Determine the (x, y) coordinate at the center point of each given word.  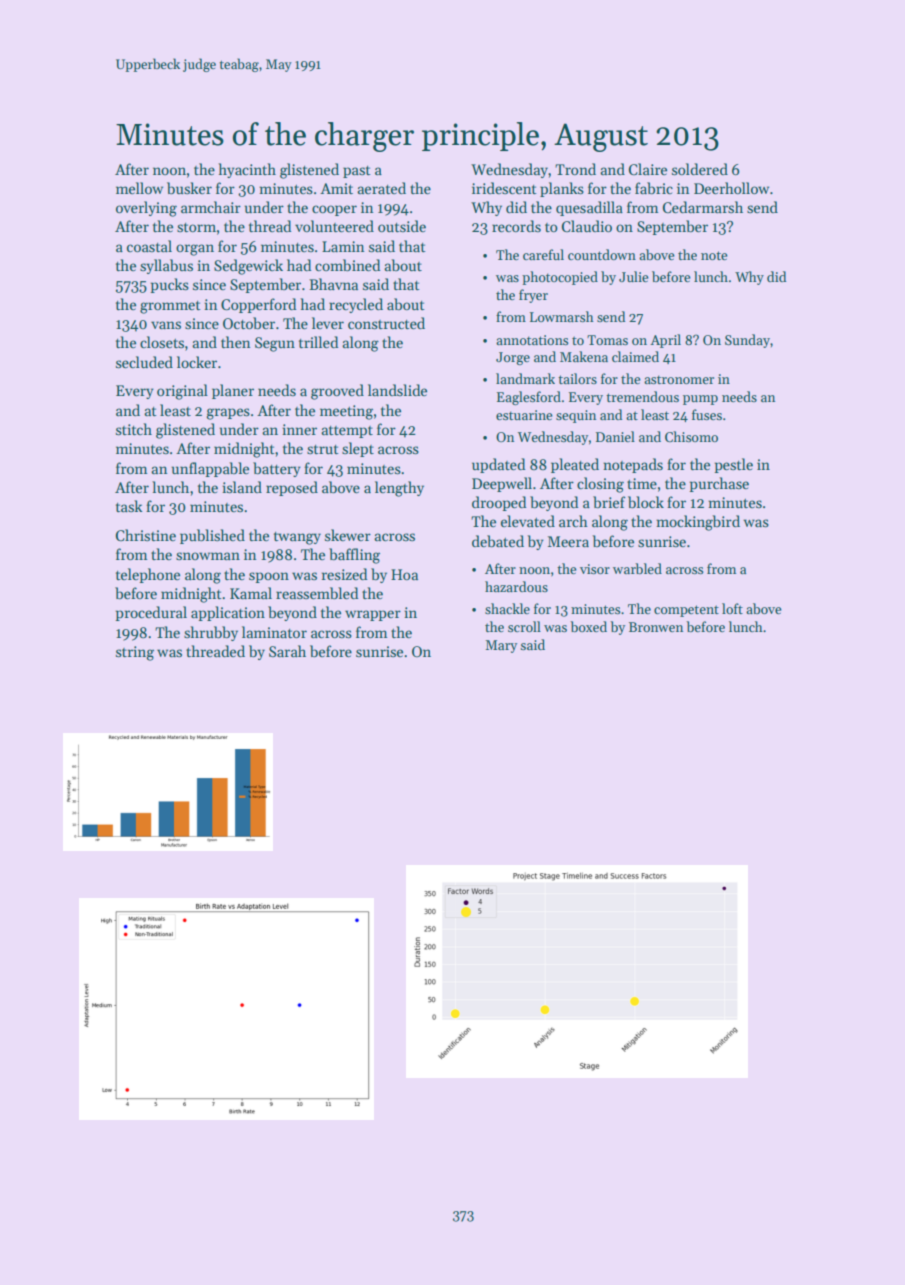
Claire (648, 169)
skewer (348, 535)
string (135, 653)
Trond (575, 169)
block (646, 502)
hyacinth (247, 170)
